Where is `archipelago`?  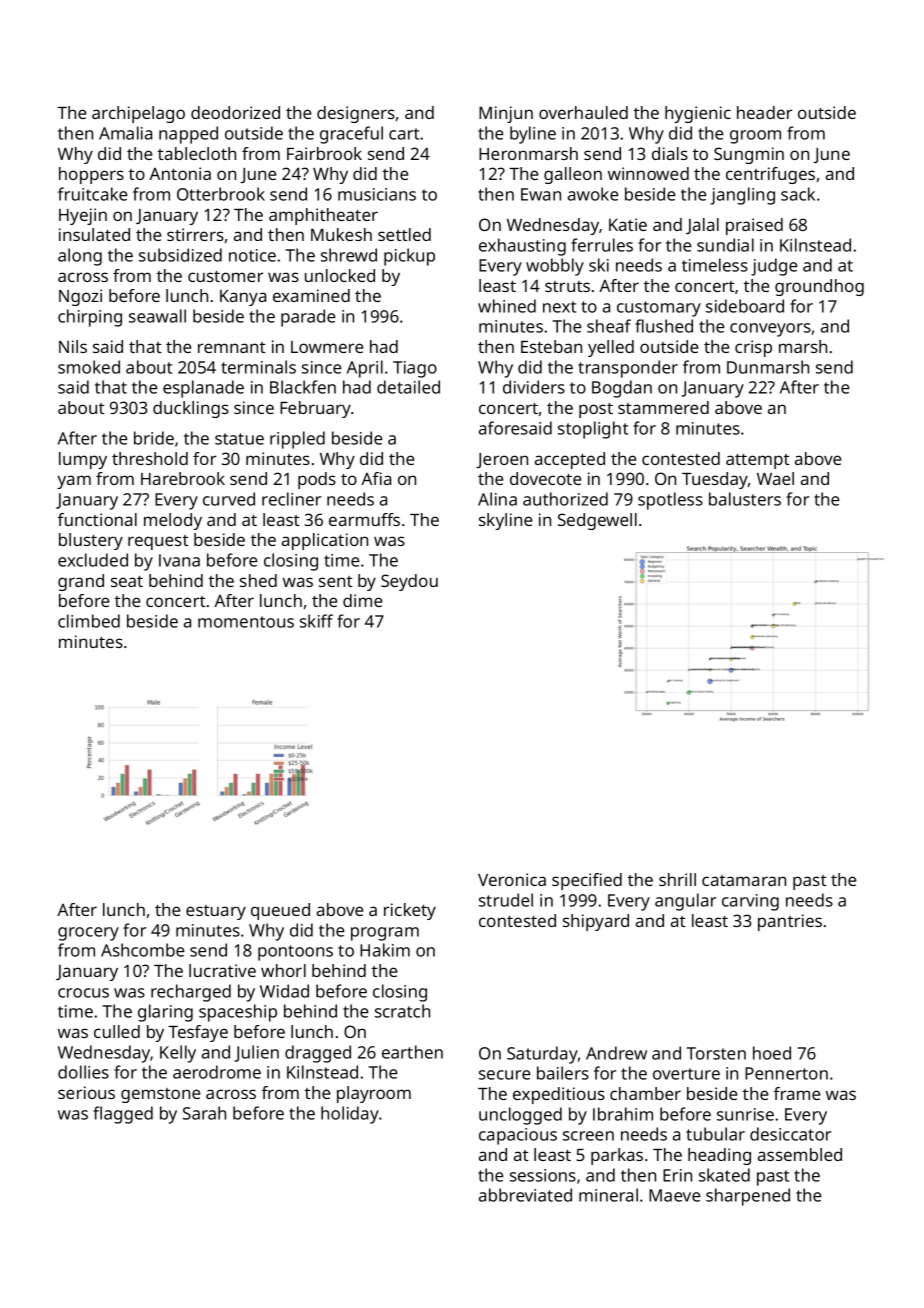
archipelago is located at coordinates (138, 114).
